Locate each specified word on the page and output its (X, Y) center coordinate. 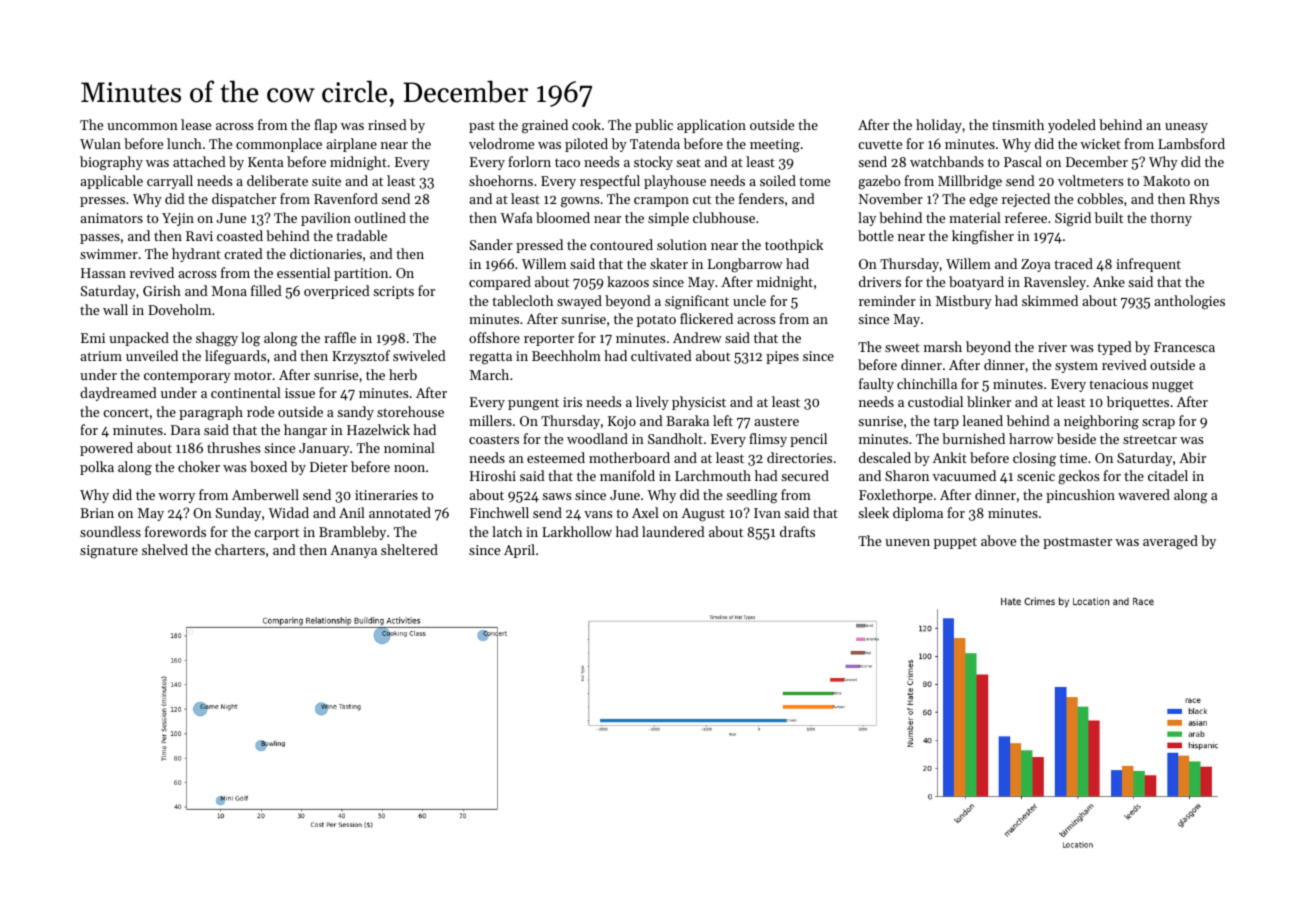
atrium (101, 356)
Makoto (1166, 180)
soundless (110, 531)
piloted (586, 145)
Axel (645, 512)
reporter (549, 340)
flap (325, 126)
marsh (943, 346)
